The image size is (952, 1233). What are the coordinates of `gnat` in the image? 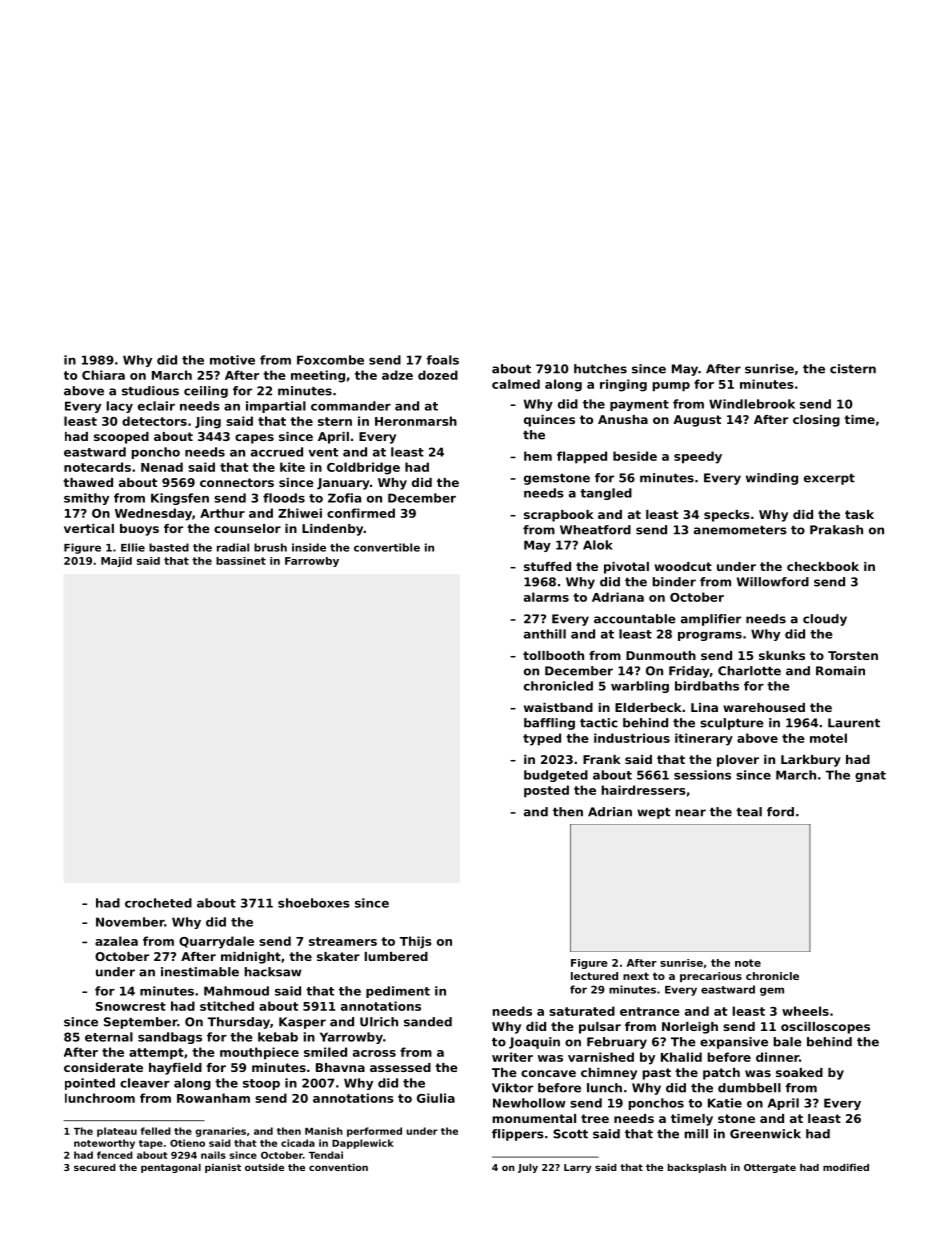 It's located at (870, 776).
